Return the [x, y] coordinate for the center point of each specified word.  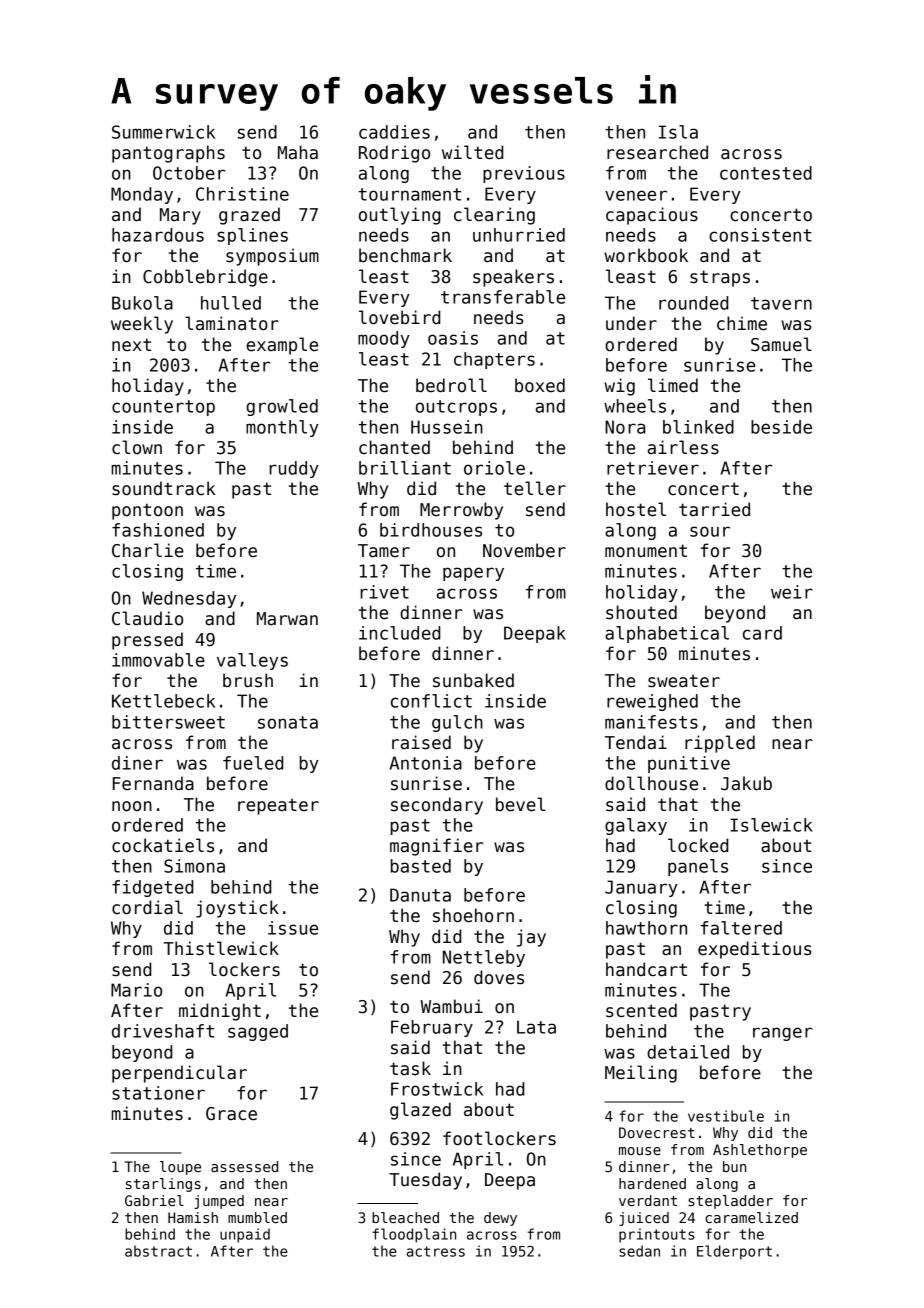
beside [781, 427]
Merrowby [461, 511]
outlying [399, 216]
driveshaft [163, 1031]
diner [137, 763]
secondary [437, 806]
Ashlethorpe [760, 1151]
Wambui [452, 1006]
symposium [272, 257]
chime [742, 323]
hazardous [158, 235]
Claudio [147, 618]
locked [698, 845]
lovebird [399, 317]
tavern [781, 303]
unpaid [245, 1235]
